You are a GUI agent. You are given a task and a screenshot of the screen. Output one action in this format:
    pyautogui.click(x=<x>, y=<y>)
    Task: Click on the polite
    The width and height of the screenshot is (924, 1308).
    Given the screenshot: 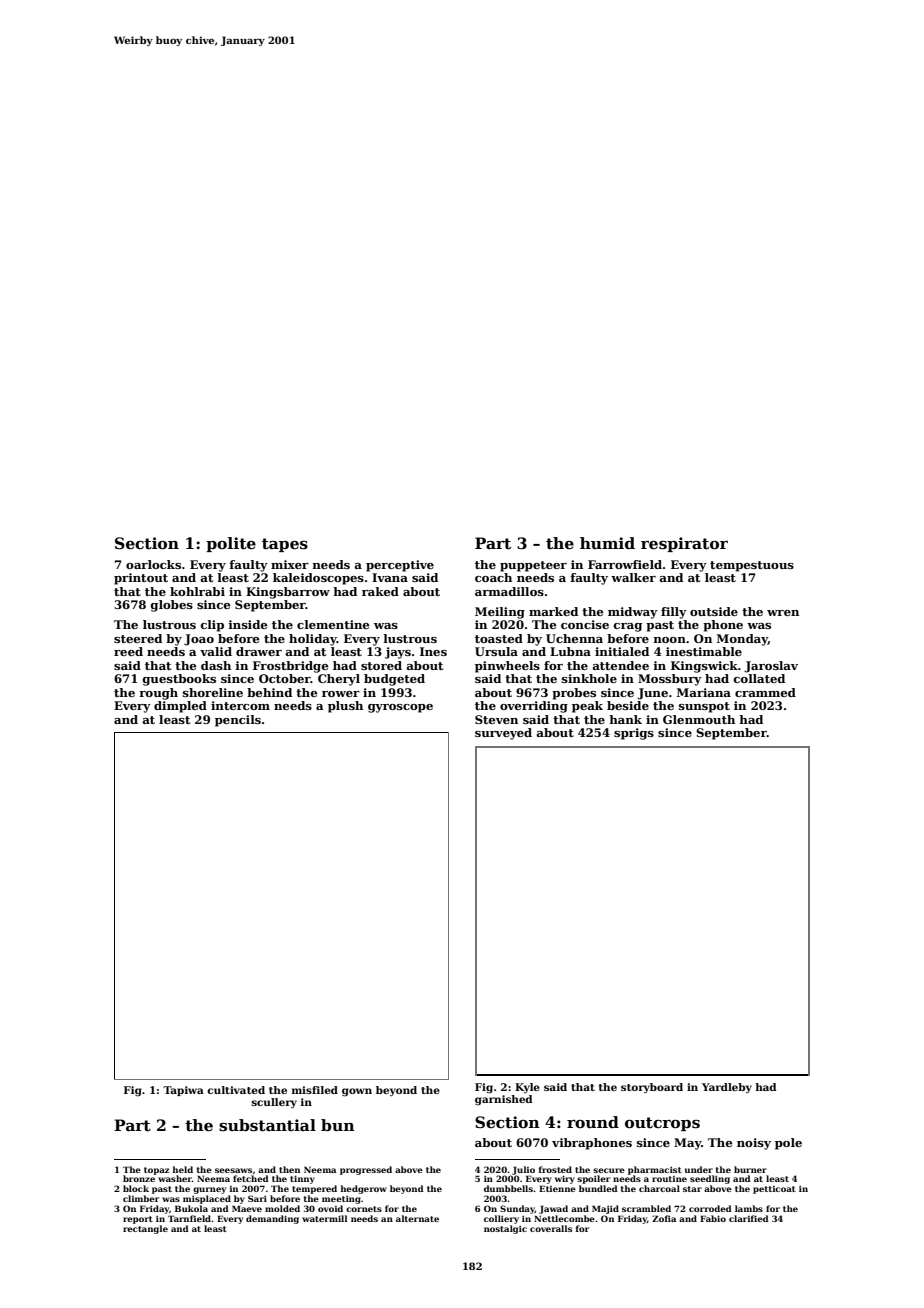 What is the action you would take?
    pyautogui.click(x=231, y=544)
